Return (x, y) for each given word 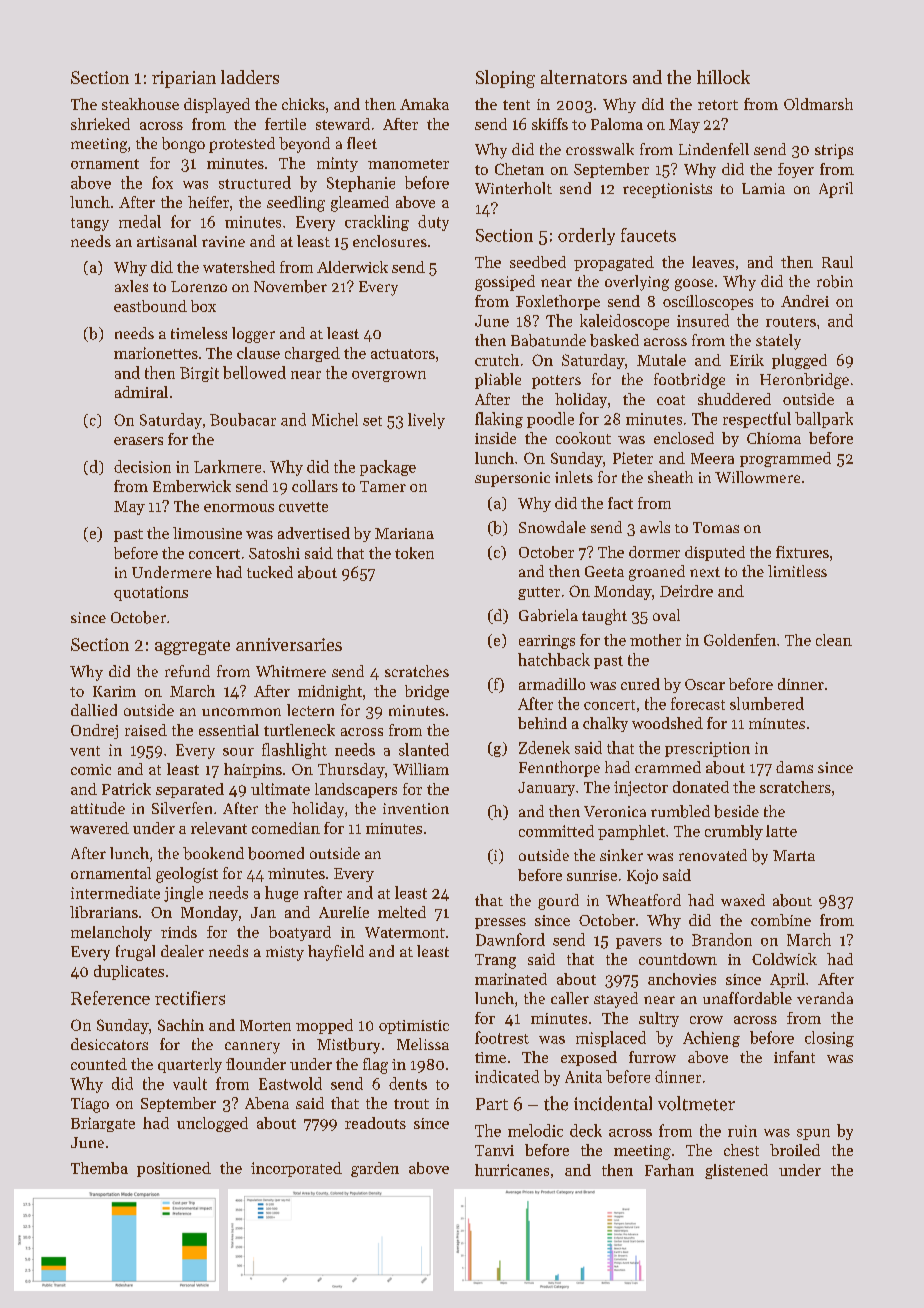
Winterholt (513, 188)
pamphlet (631, 832)
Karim (114, 691)
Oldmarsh (818, 104)
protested (242, 145)
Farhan (669, 1170)
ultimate (280, 789)
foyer (796, 170)
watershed (239, 267)
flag (375, 1066)
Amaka (424, 104)
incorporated (296, 1169)
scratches (417, 671)
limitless (797, 571)
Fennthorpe (559, 769)
